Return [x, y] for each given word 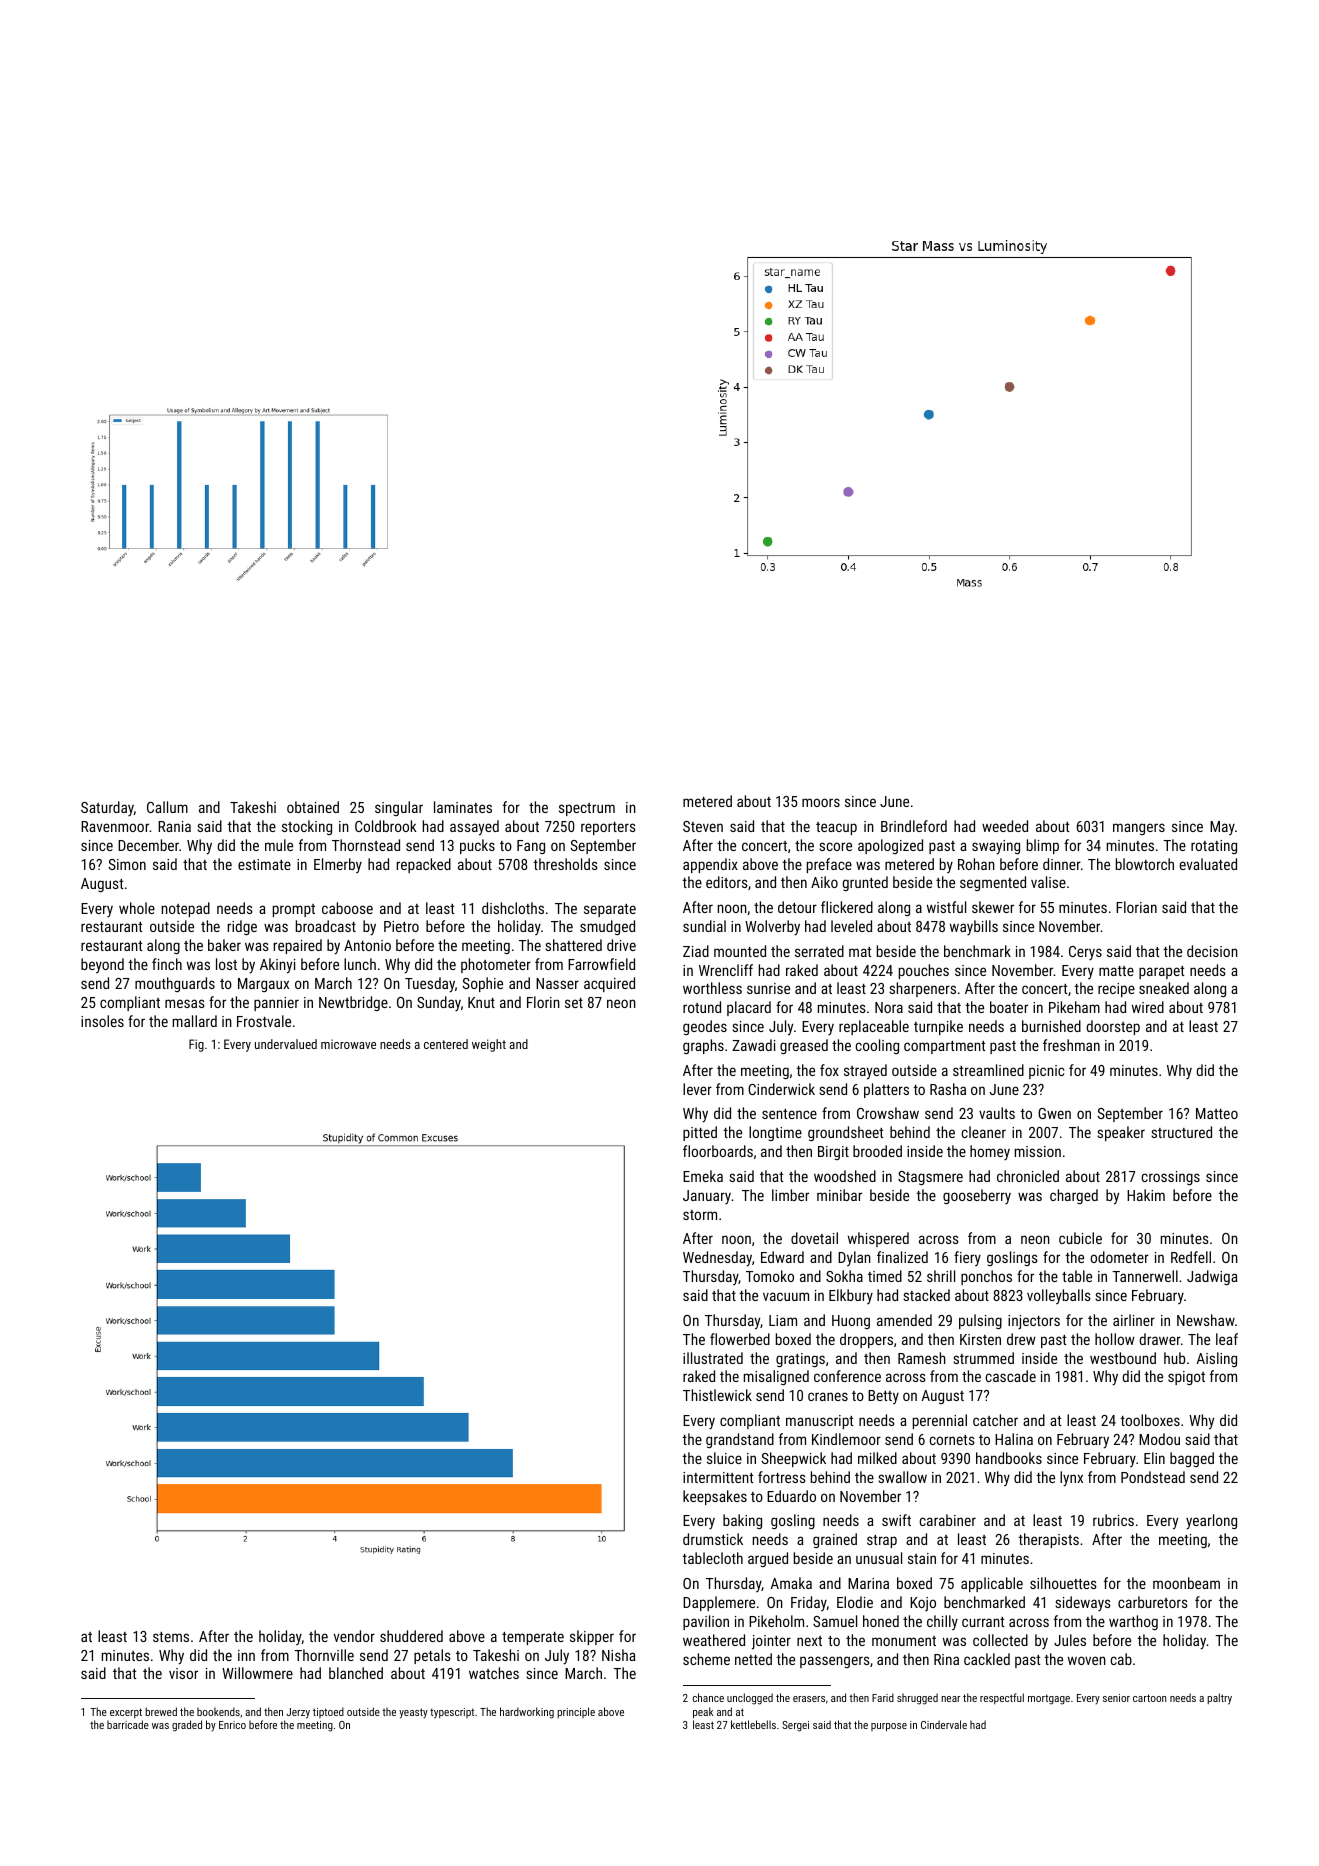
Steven [703, 826]
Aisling [1216, 1359]
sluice [724, 1458]
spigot [1186, 1378]
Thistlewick [717, 1395]
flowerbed [740, 1339]
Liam [783, 1320]
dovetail [814, 1238]
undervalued [286, 1044]
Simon [127, 864]
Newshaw [1206, 1320]
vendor [354, 1636]
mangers [1139, 829]
